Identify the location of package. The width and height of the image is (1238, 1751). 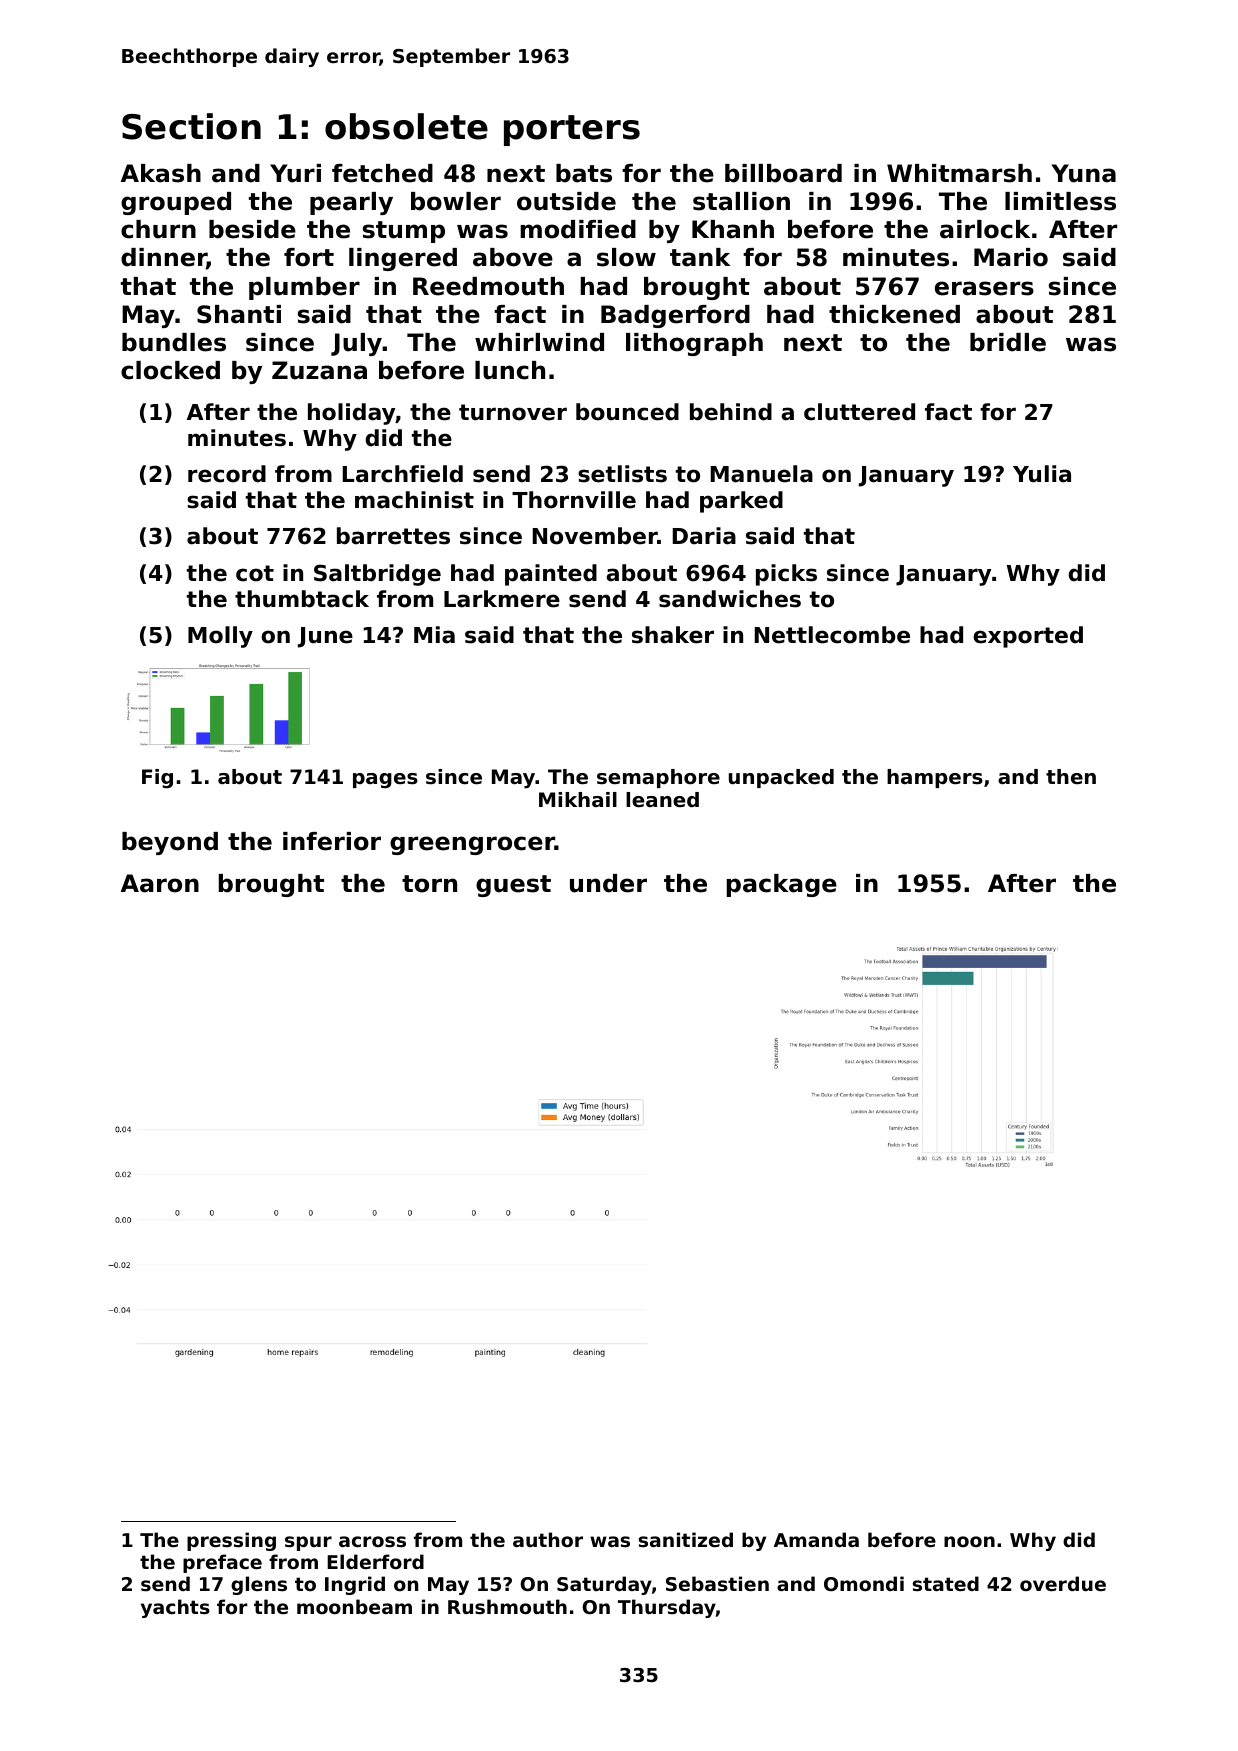
(782, 885).
